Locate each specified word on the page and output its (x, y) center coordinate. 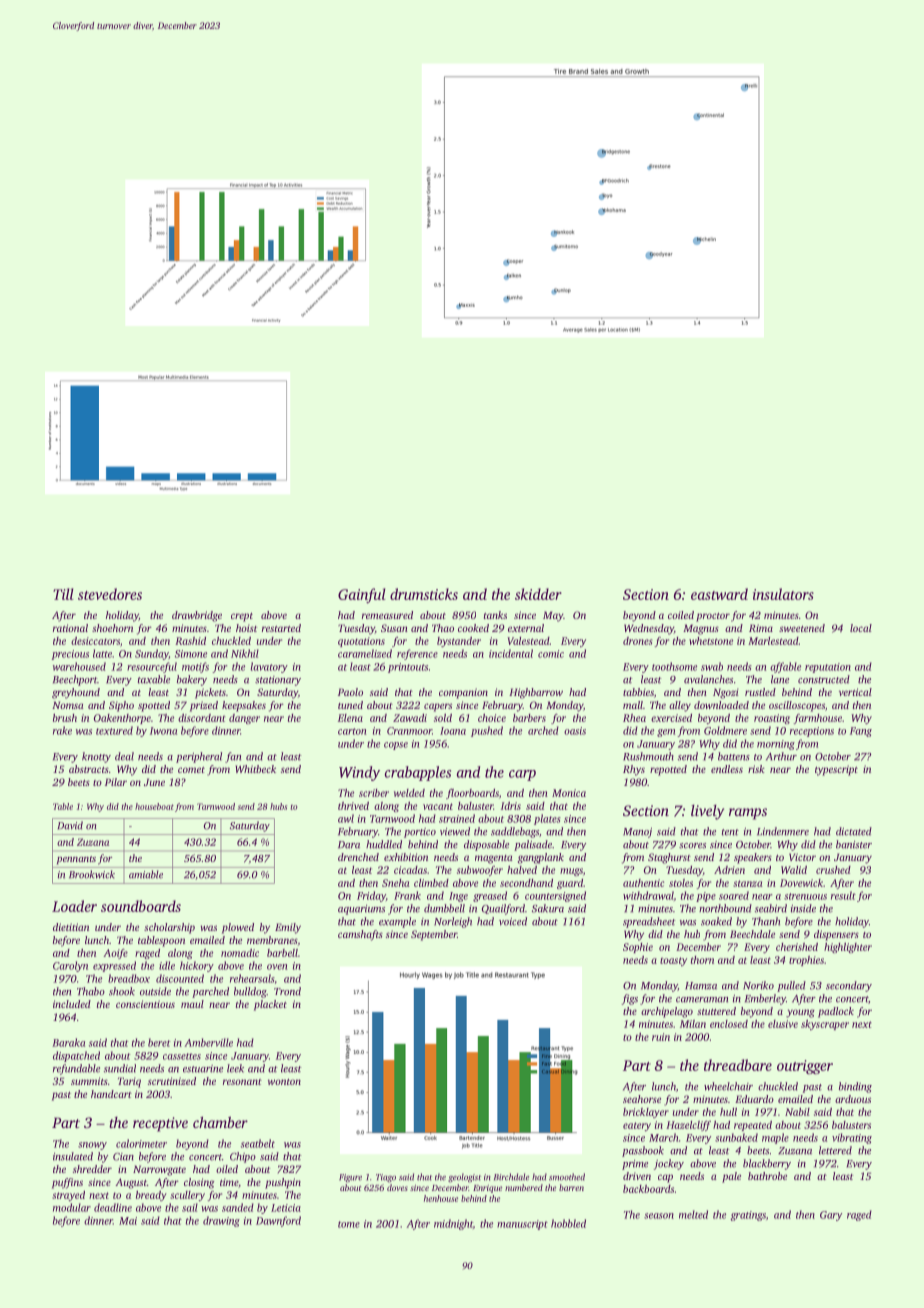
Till (63, 594)
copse (396, 746)
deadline (113, 1207)
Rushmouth (648, 756)
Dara (349, 845)
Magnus (701, 629)
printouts (408, 668)
